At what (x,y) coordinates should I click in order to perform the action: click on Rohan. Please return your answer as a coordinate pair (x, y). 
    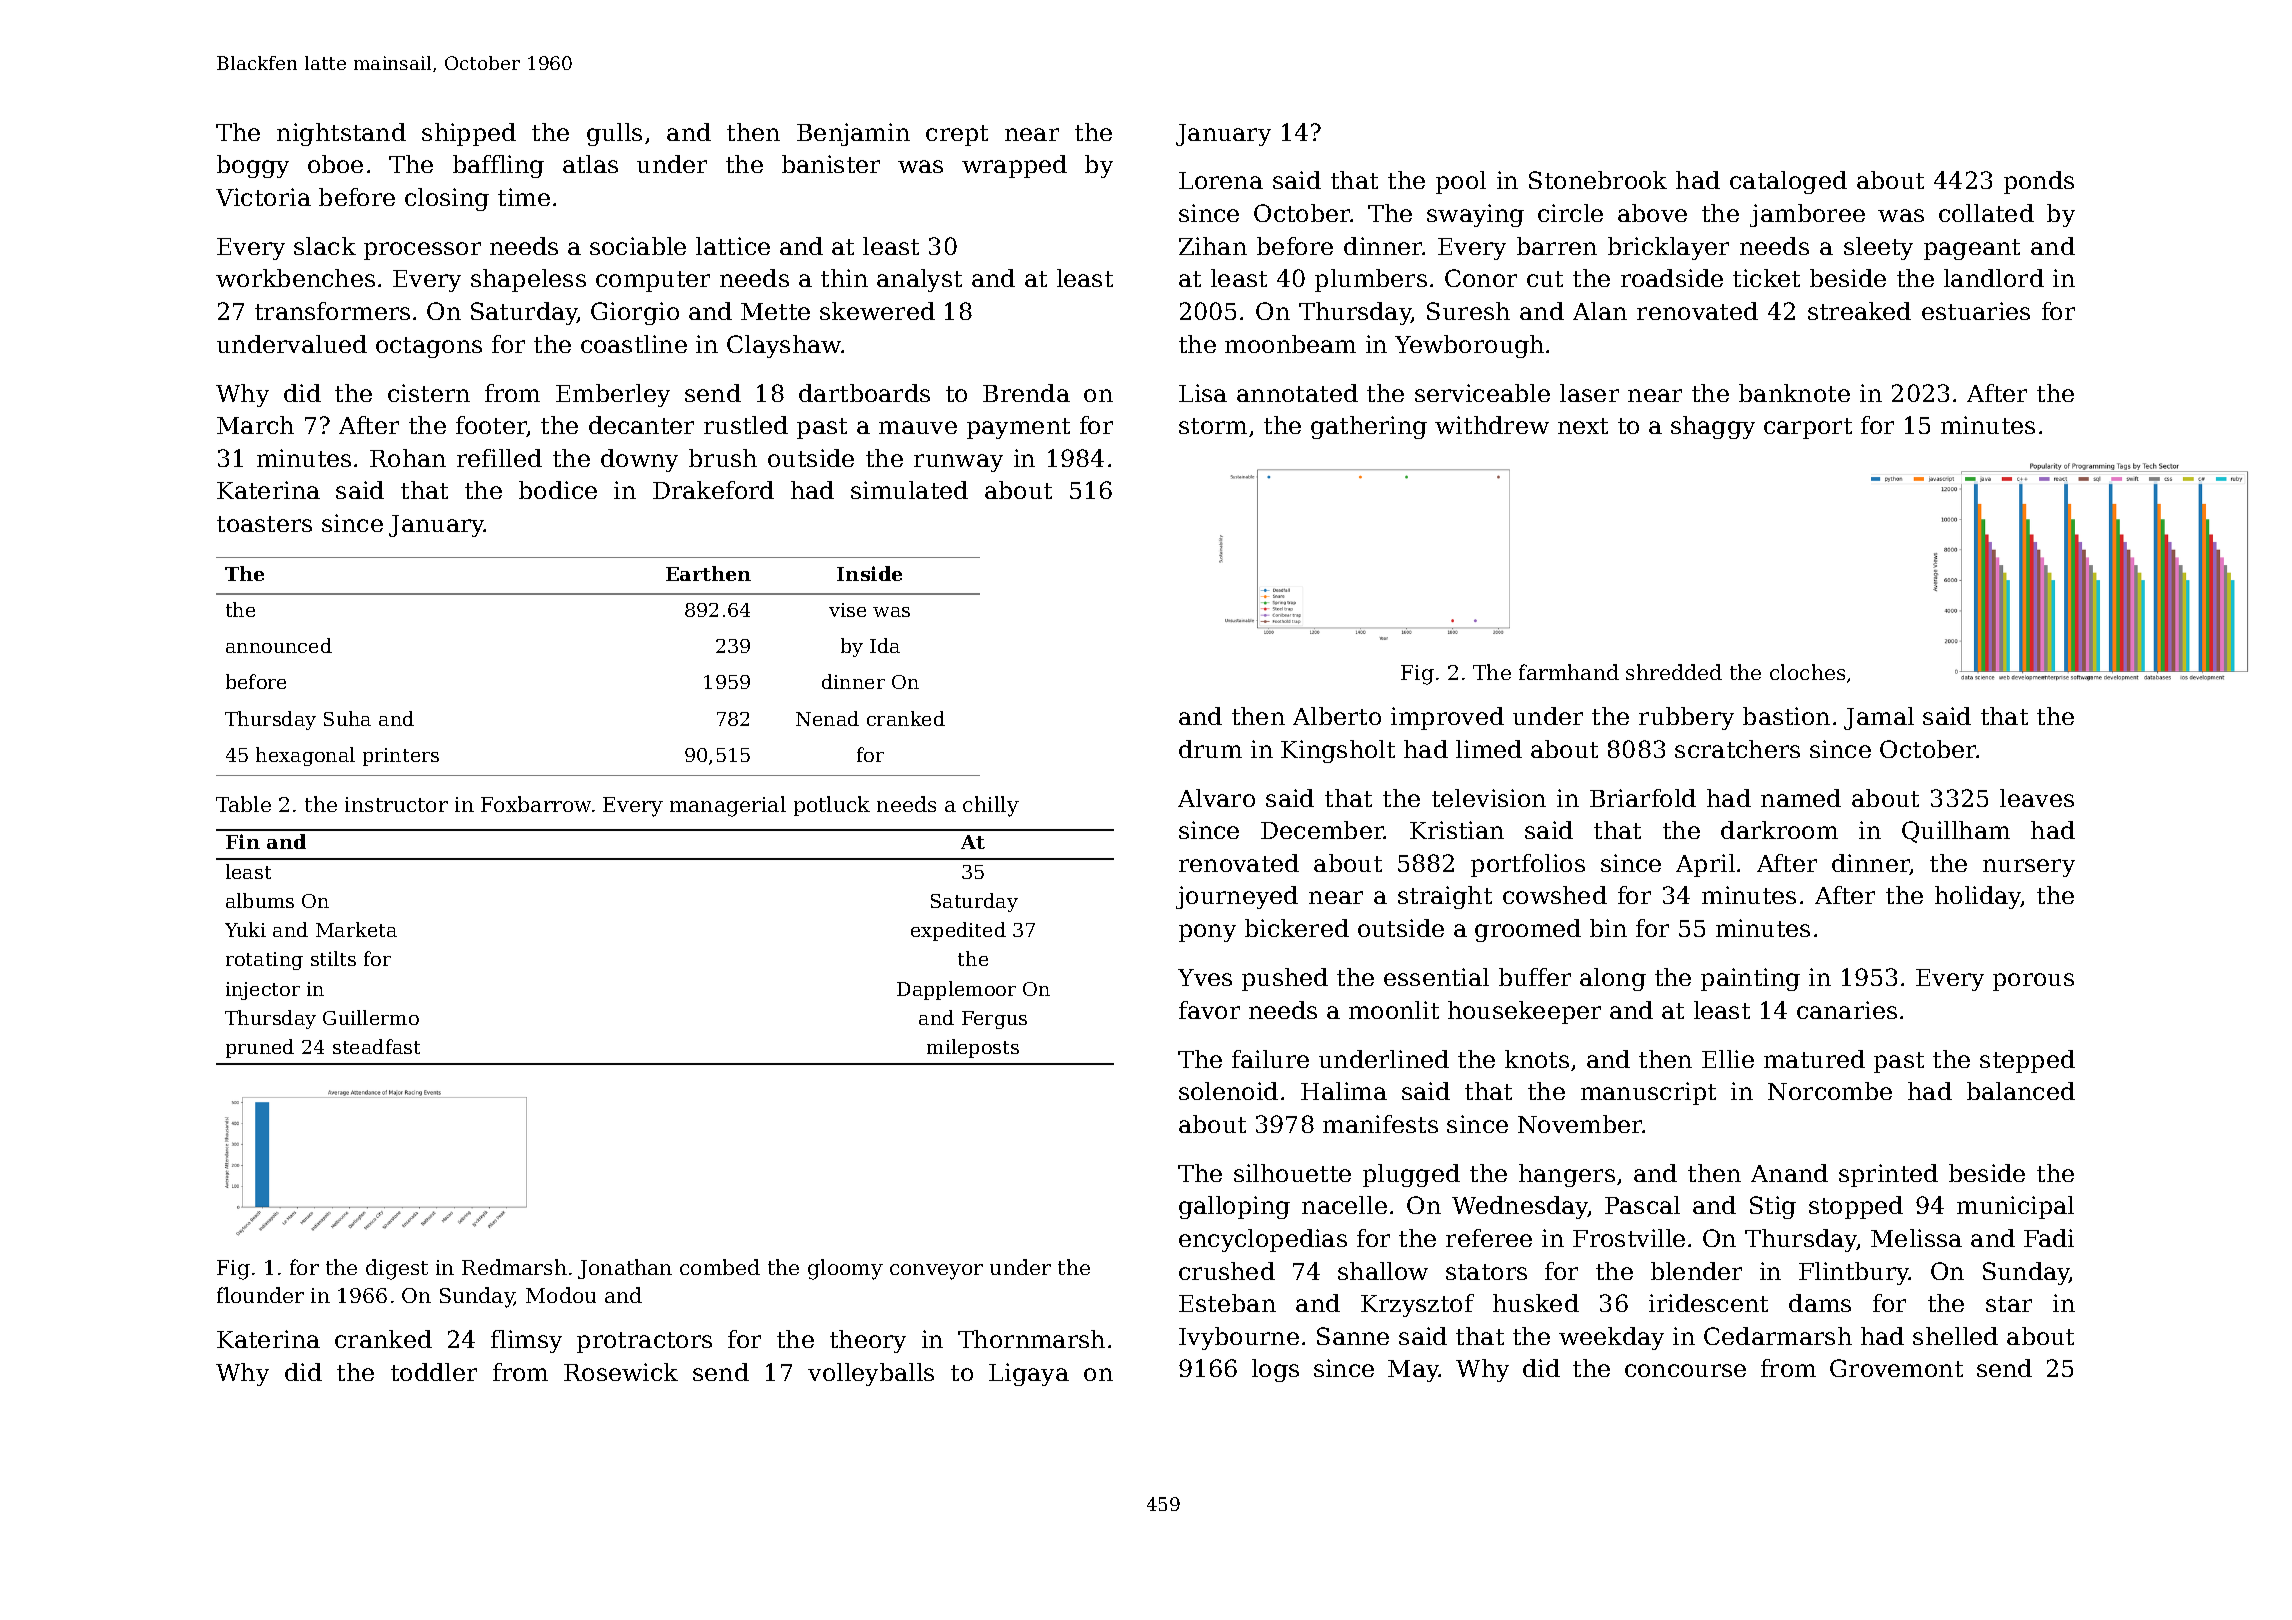
    Looking at the image, I should click on (408, 458).
